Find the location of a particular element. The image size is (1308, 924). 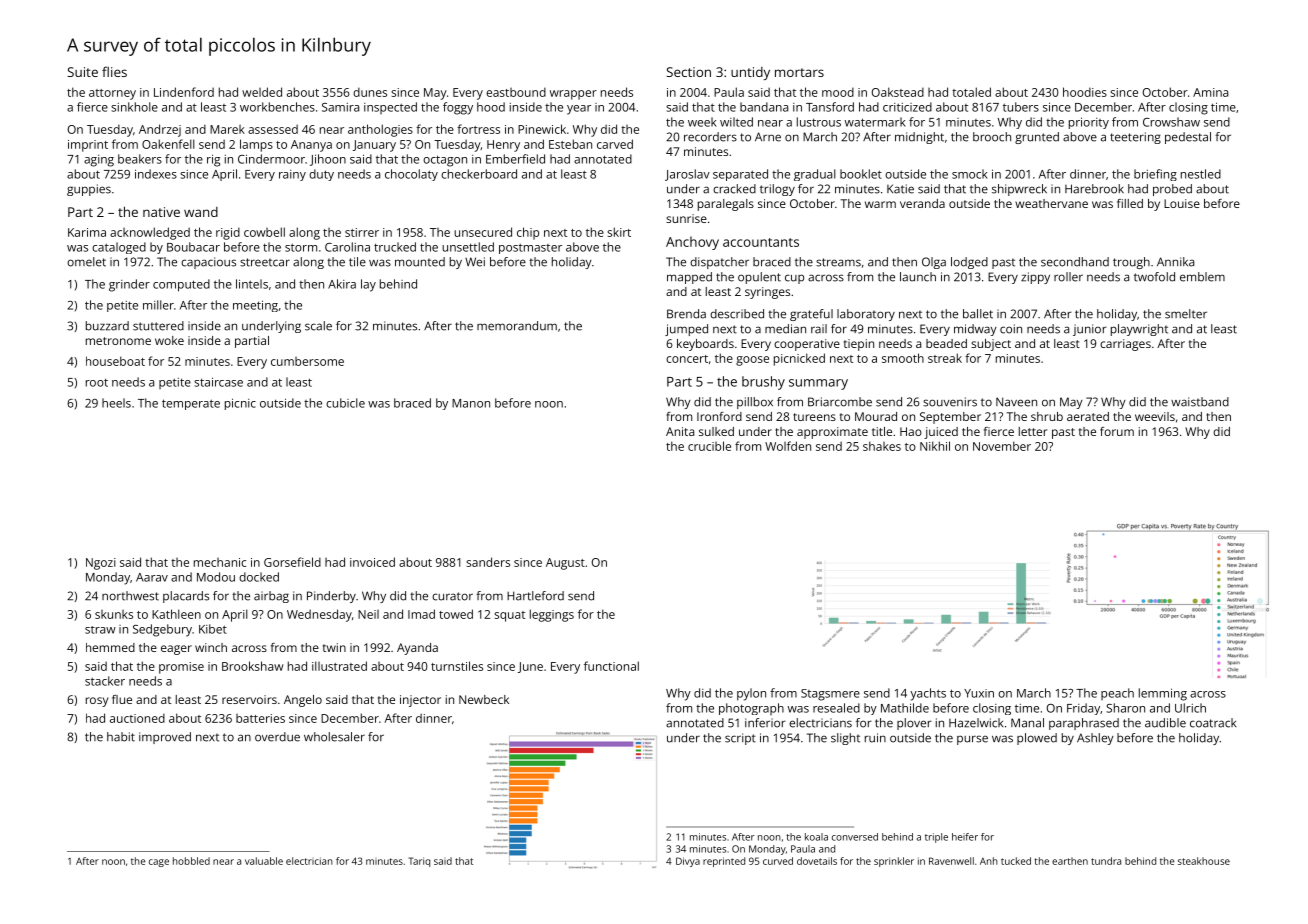

leggings is located at coordinates (552, 615).
